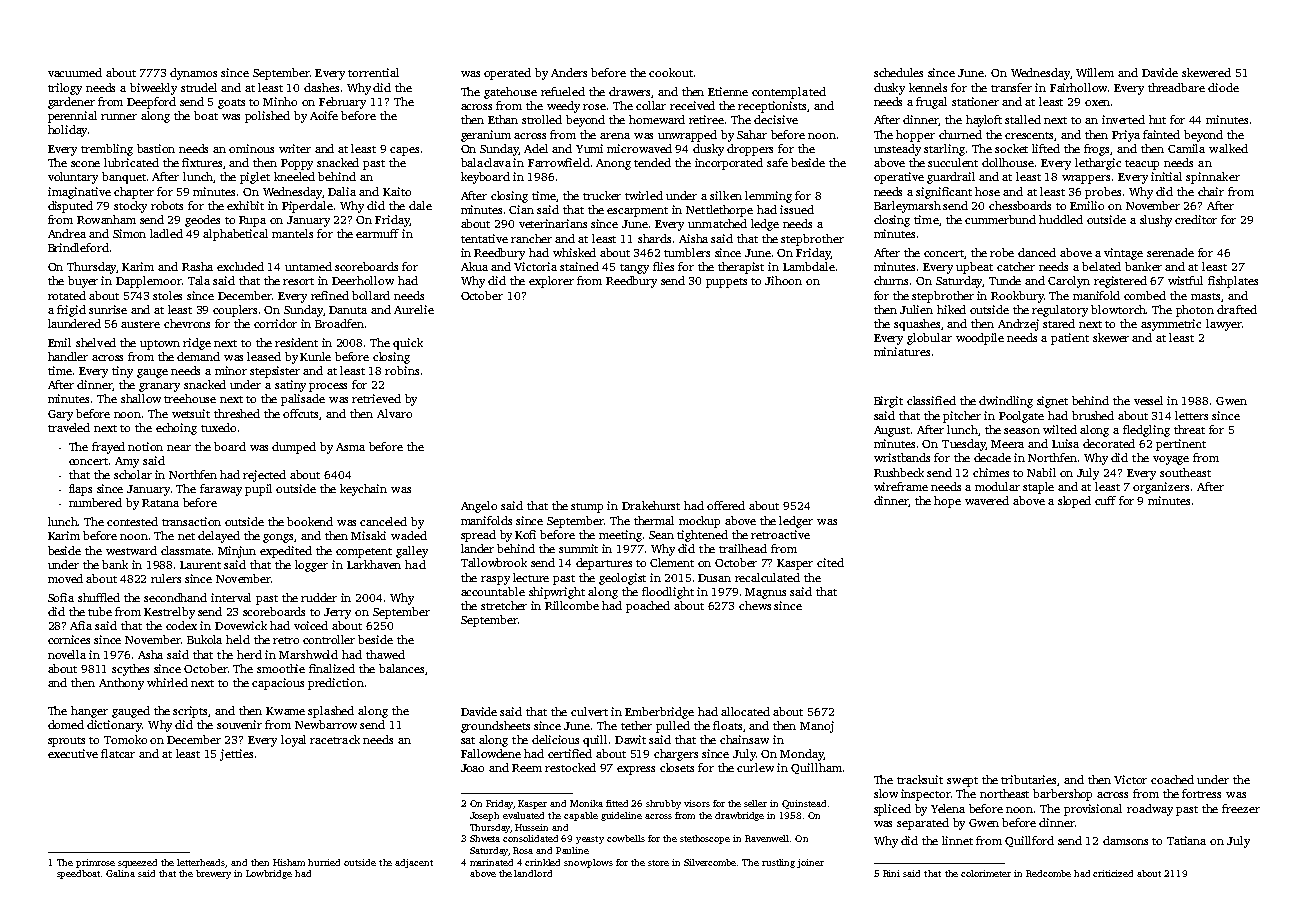  Describe the element at coordinates (1171, 325) in the screenshot. I see `asymmetric` at that location.
